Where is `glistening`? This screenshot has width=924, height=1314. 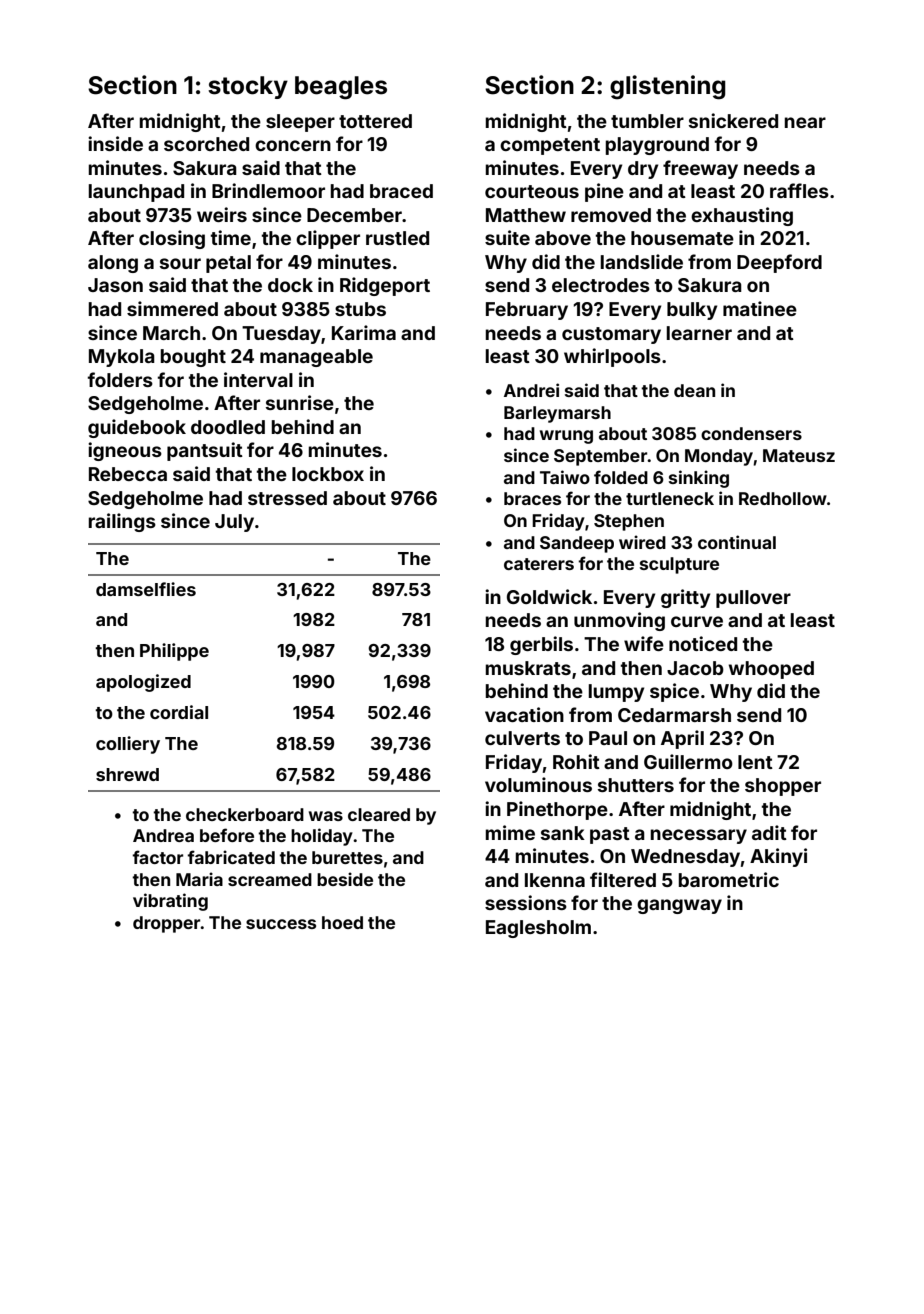 glistening is located at coordinates (668, 87).
